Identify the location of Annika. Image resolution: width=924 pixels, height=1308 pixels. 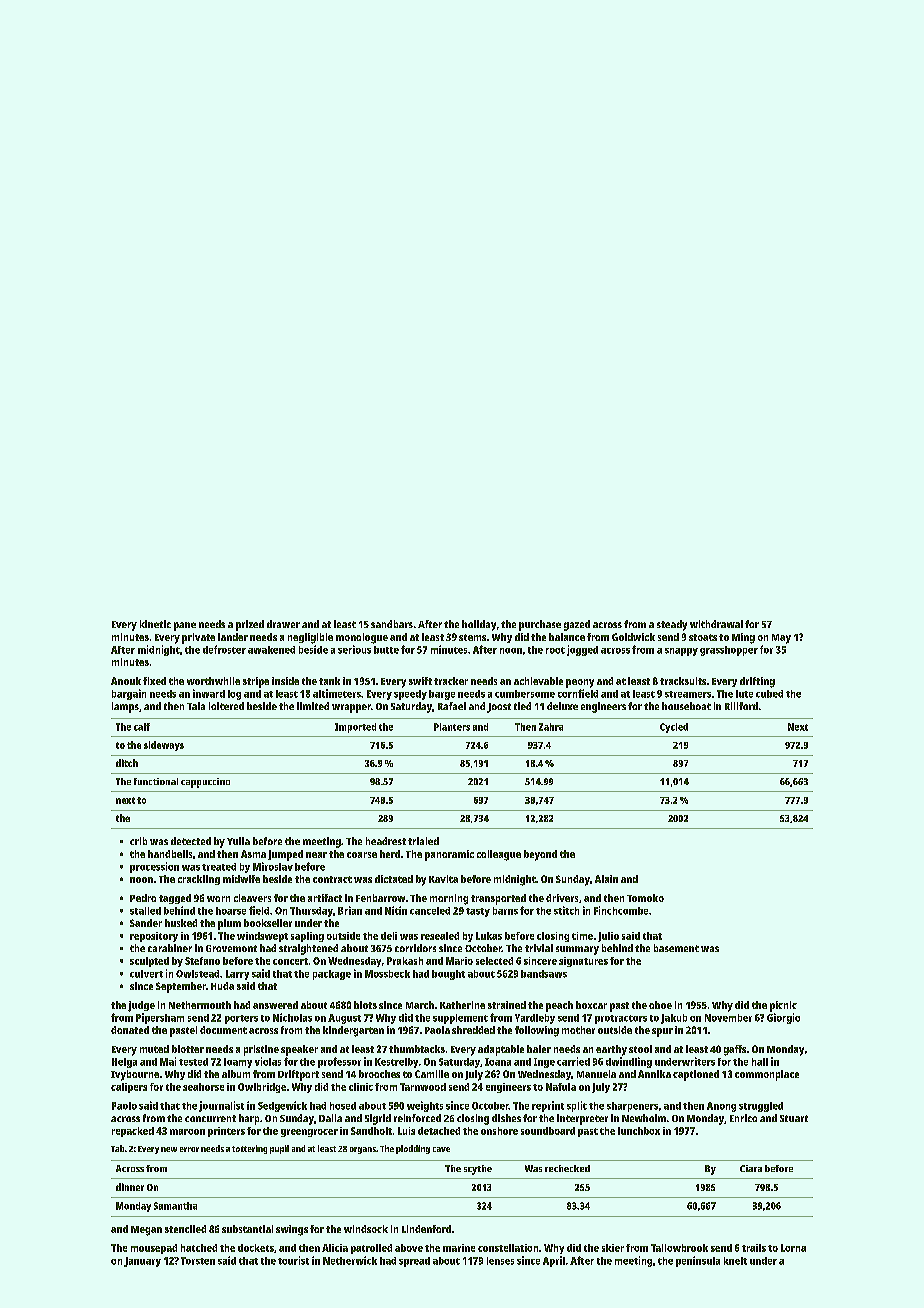
(654, 1074).
